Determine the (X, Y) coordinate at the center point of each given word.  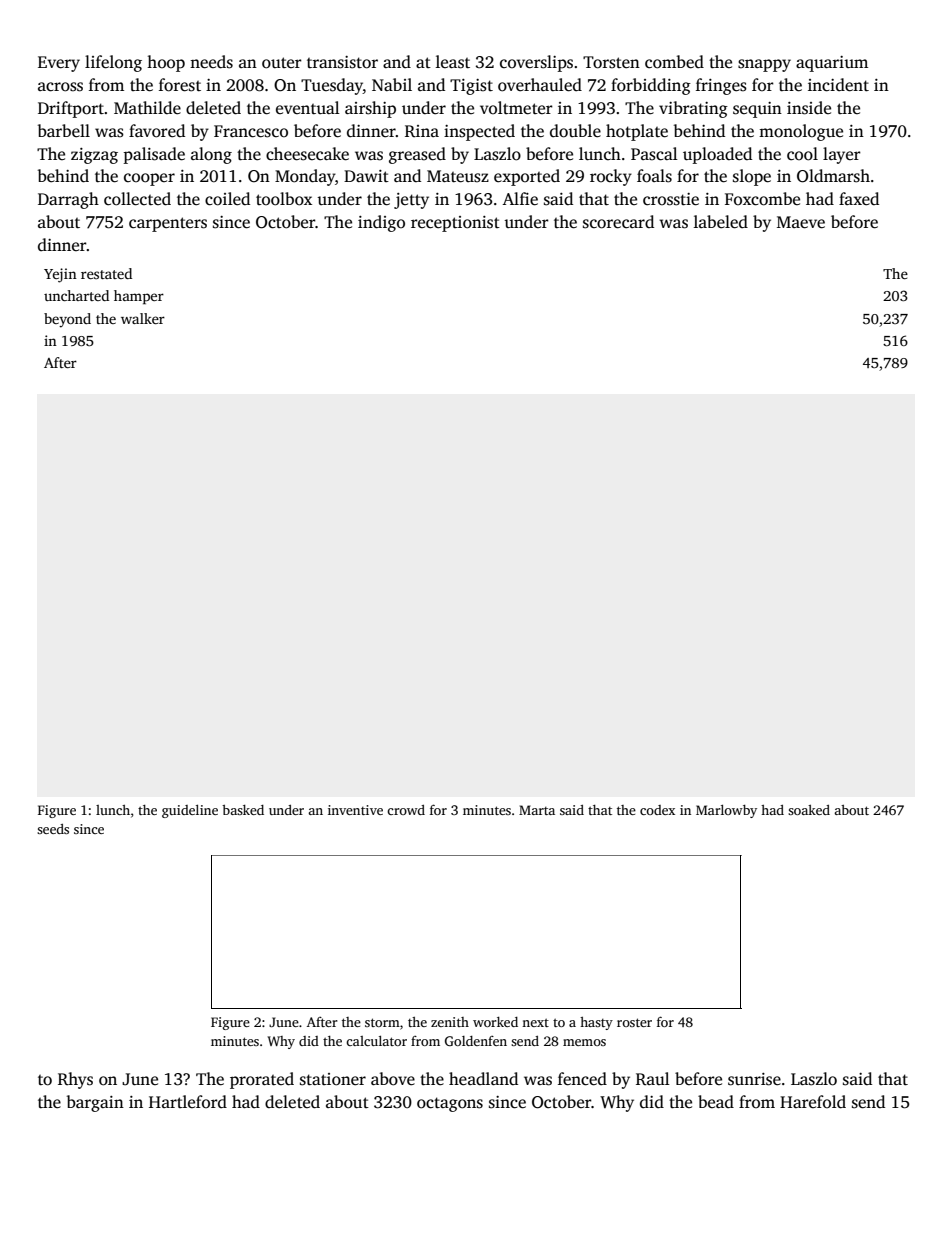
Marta (537, 810)
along (211, 155)
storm (382, 1022)
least (453, 62)
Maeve (801, 222)
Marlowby (726, 811)
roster (634, 1022)
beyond (67, 320)
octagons (450, 1104)
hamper (139, 297)
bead (716, 1101)
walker (143, 318)
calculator (376, 1041)
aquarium (832, 64)
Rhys (75, 1080)
